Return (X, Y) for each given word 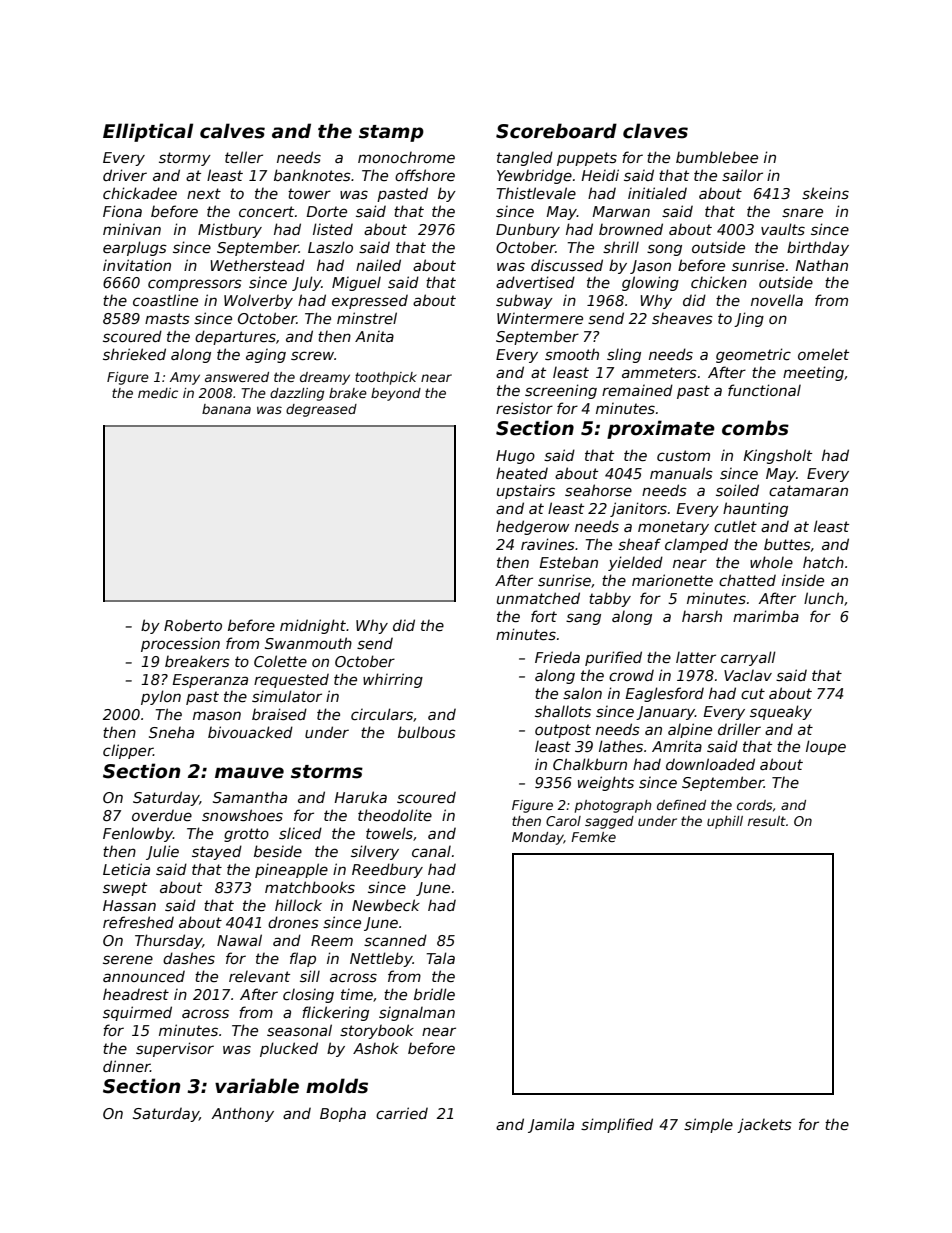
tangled (525, 158)
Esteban (568, 562)
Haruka (360, 797)
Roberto (193, 625)
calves (232, 131)
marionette (672, 580)
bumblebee (717, 157)
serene (128, 959)
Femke (593, 837)
